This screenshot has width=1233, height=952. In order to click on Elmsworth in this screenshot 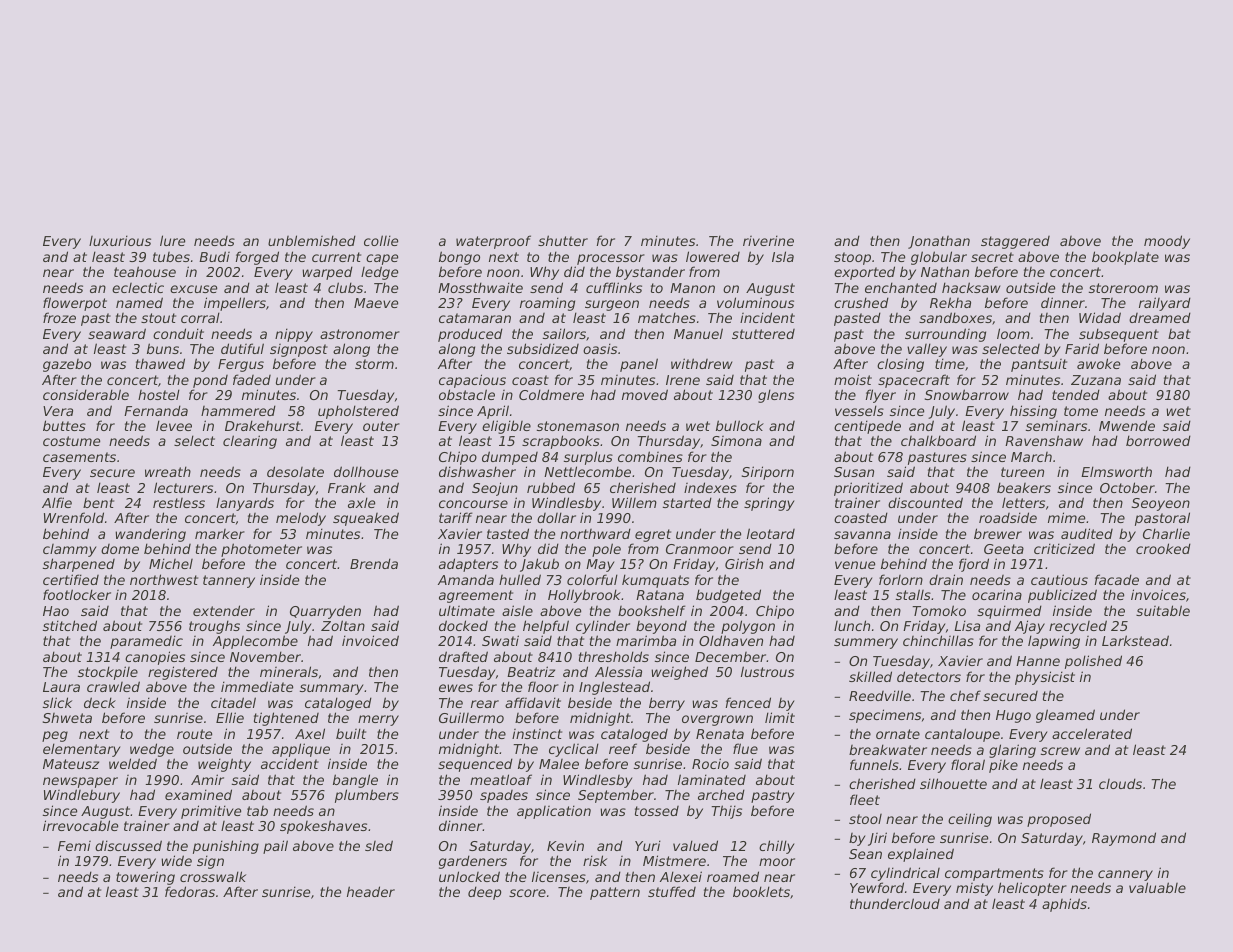, I will do `click(1116, 471)`.
